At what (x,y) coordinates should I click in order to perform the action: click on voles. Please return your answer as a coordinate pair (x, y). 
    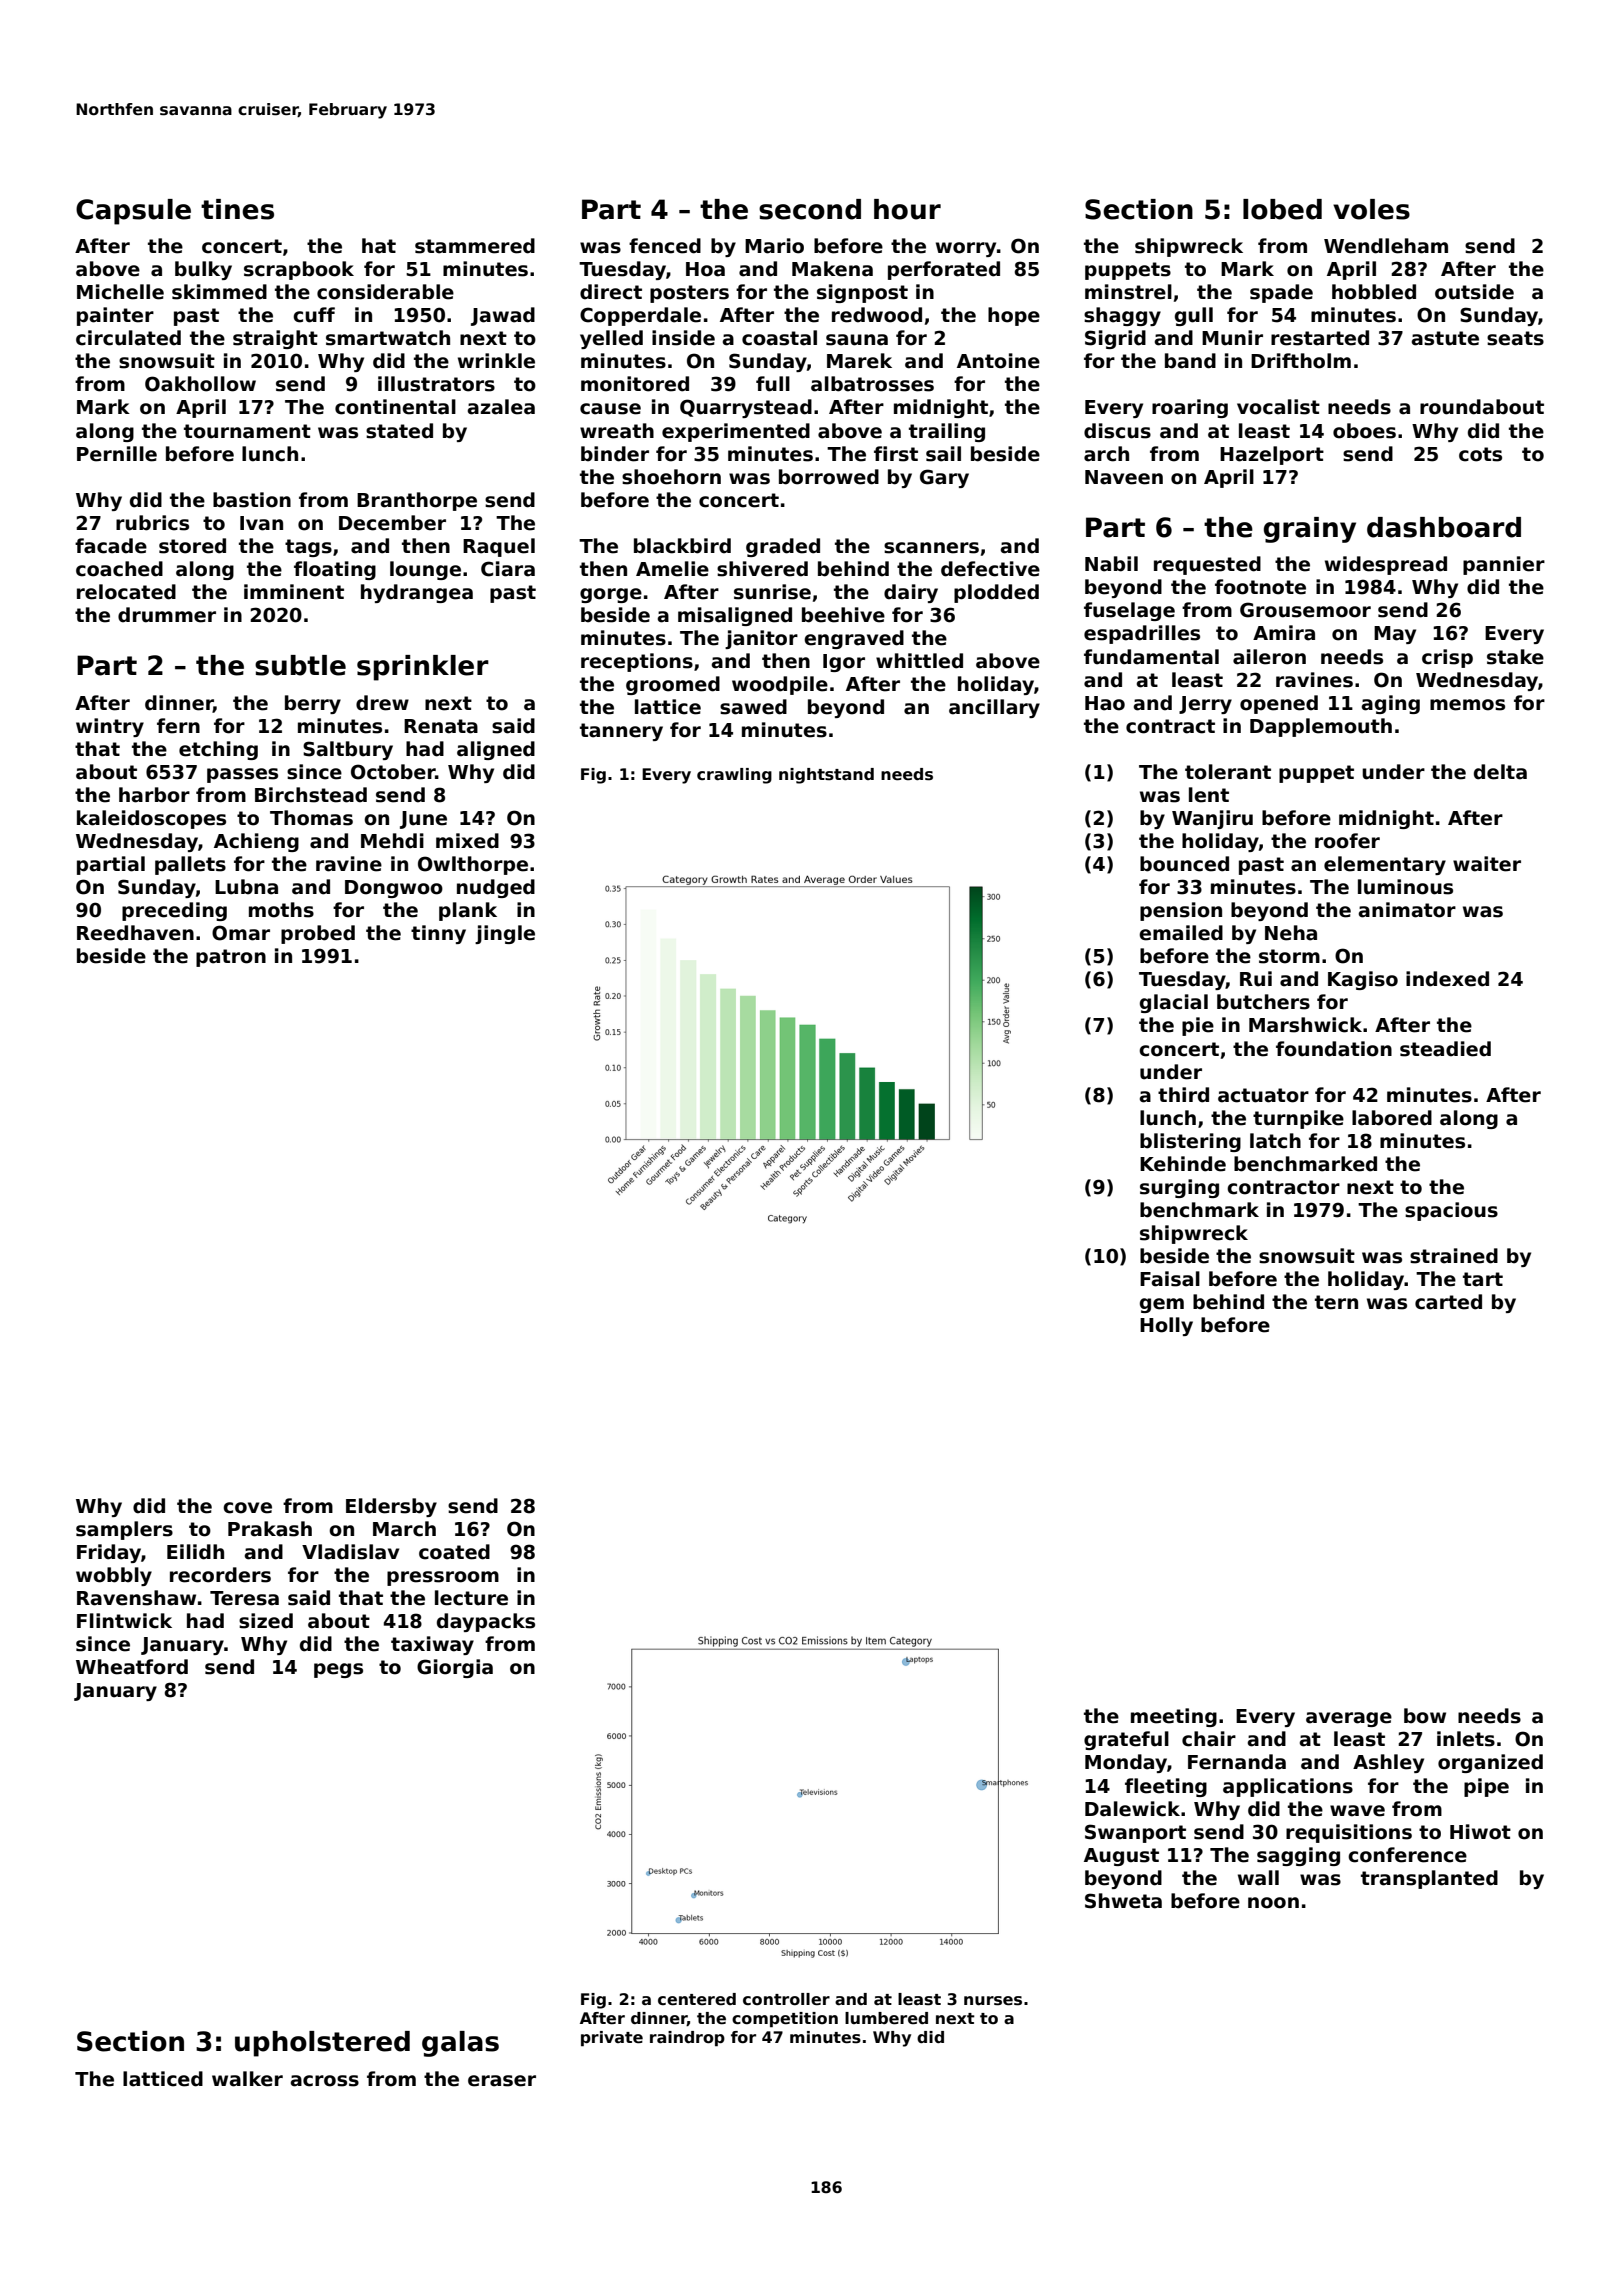
    Looking at the image, I should click on (1371, 209).
